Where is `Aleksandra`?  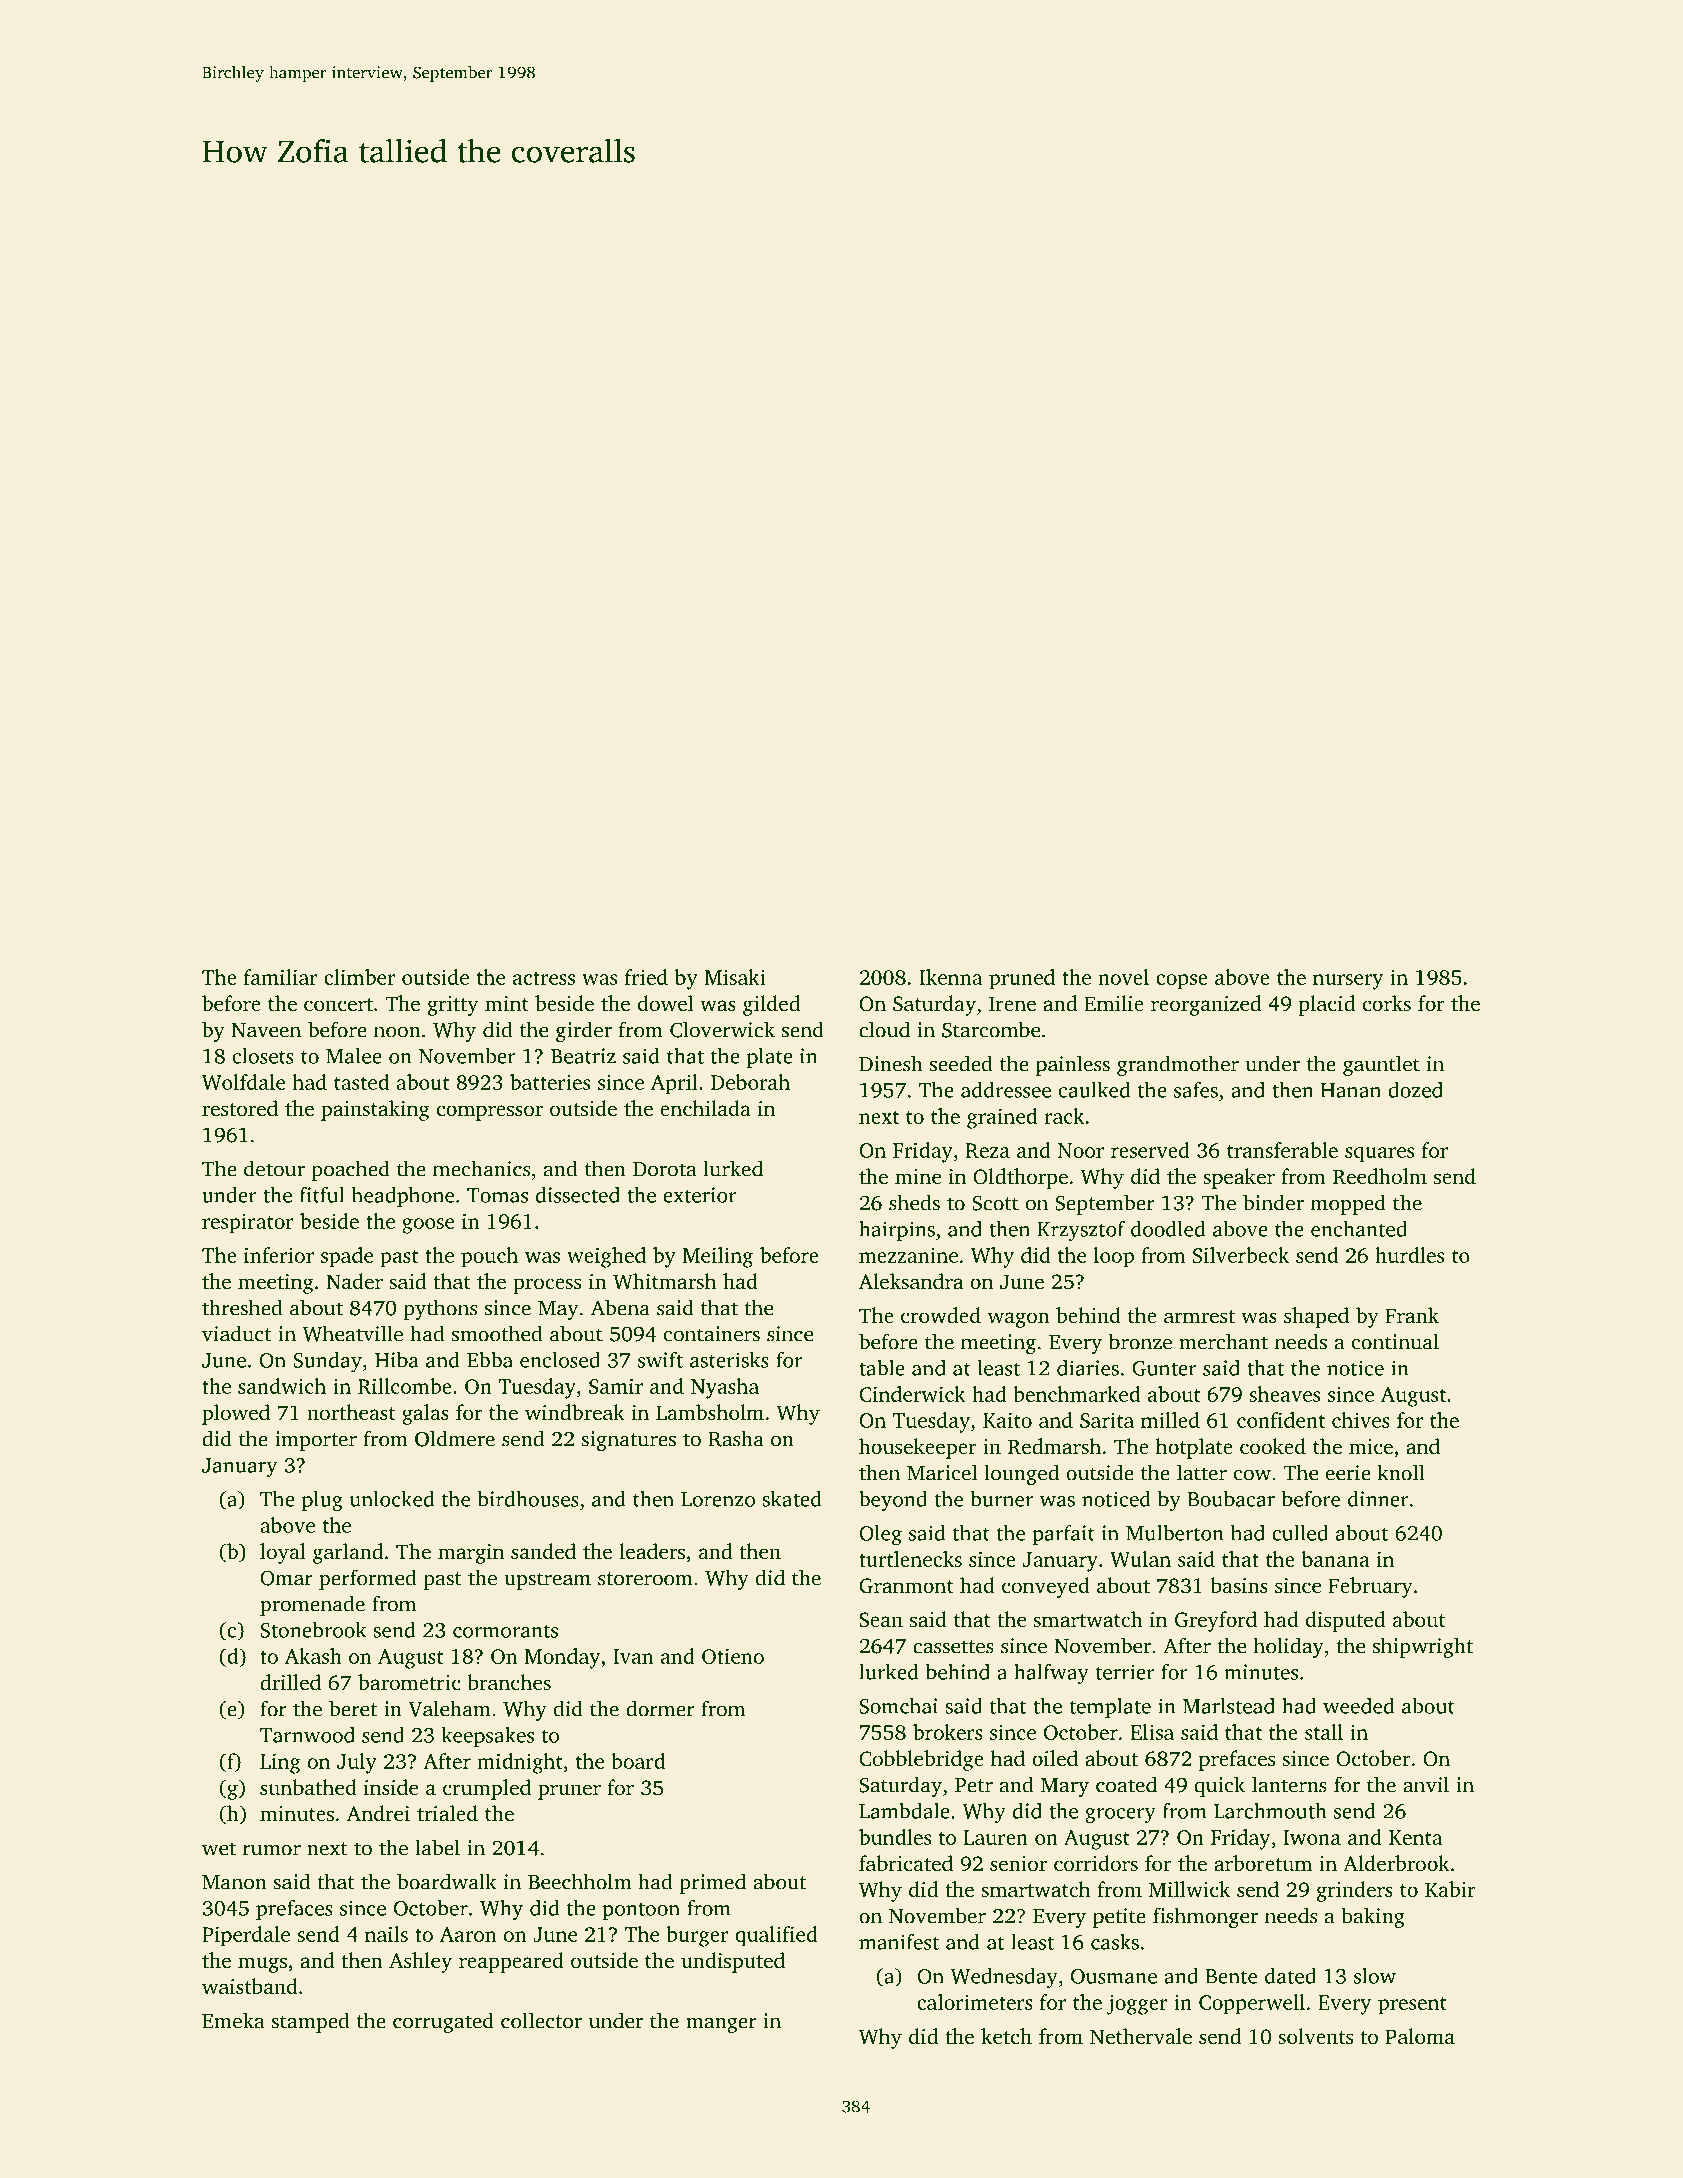 Aleksandra is located at coordinates (911, 1281).
